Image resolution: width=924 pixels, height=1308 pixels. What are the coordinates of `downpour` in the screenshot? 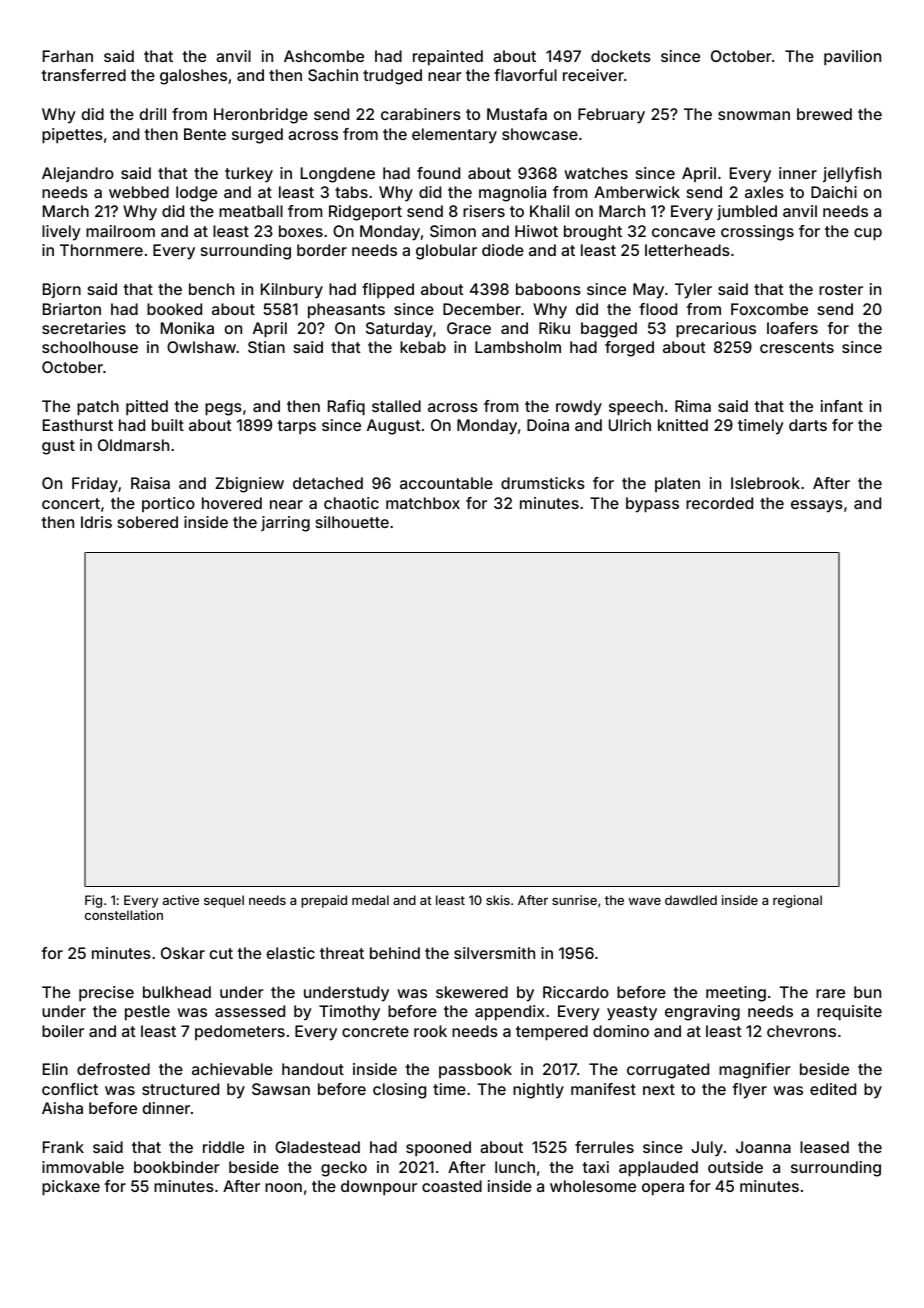 It's located at (379, 1188).
